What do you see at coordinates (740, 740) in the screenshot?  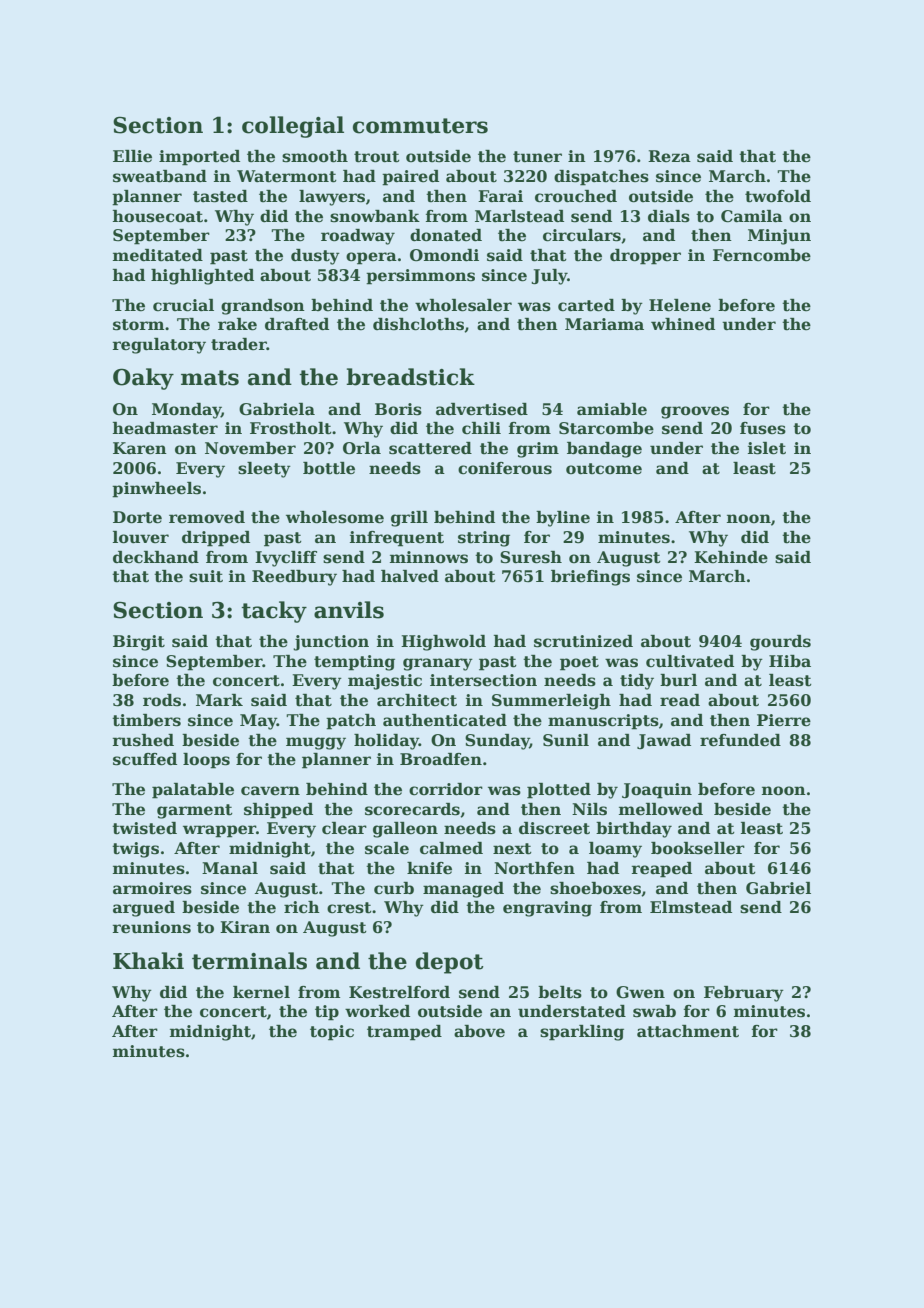 I see `refunded` at bounding box center [740, 740].
